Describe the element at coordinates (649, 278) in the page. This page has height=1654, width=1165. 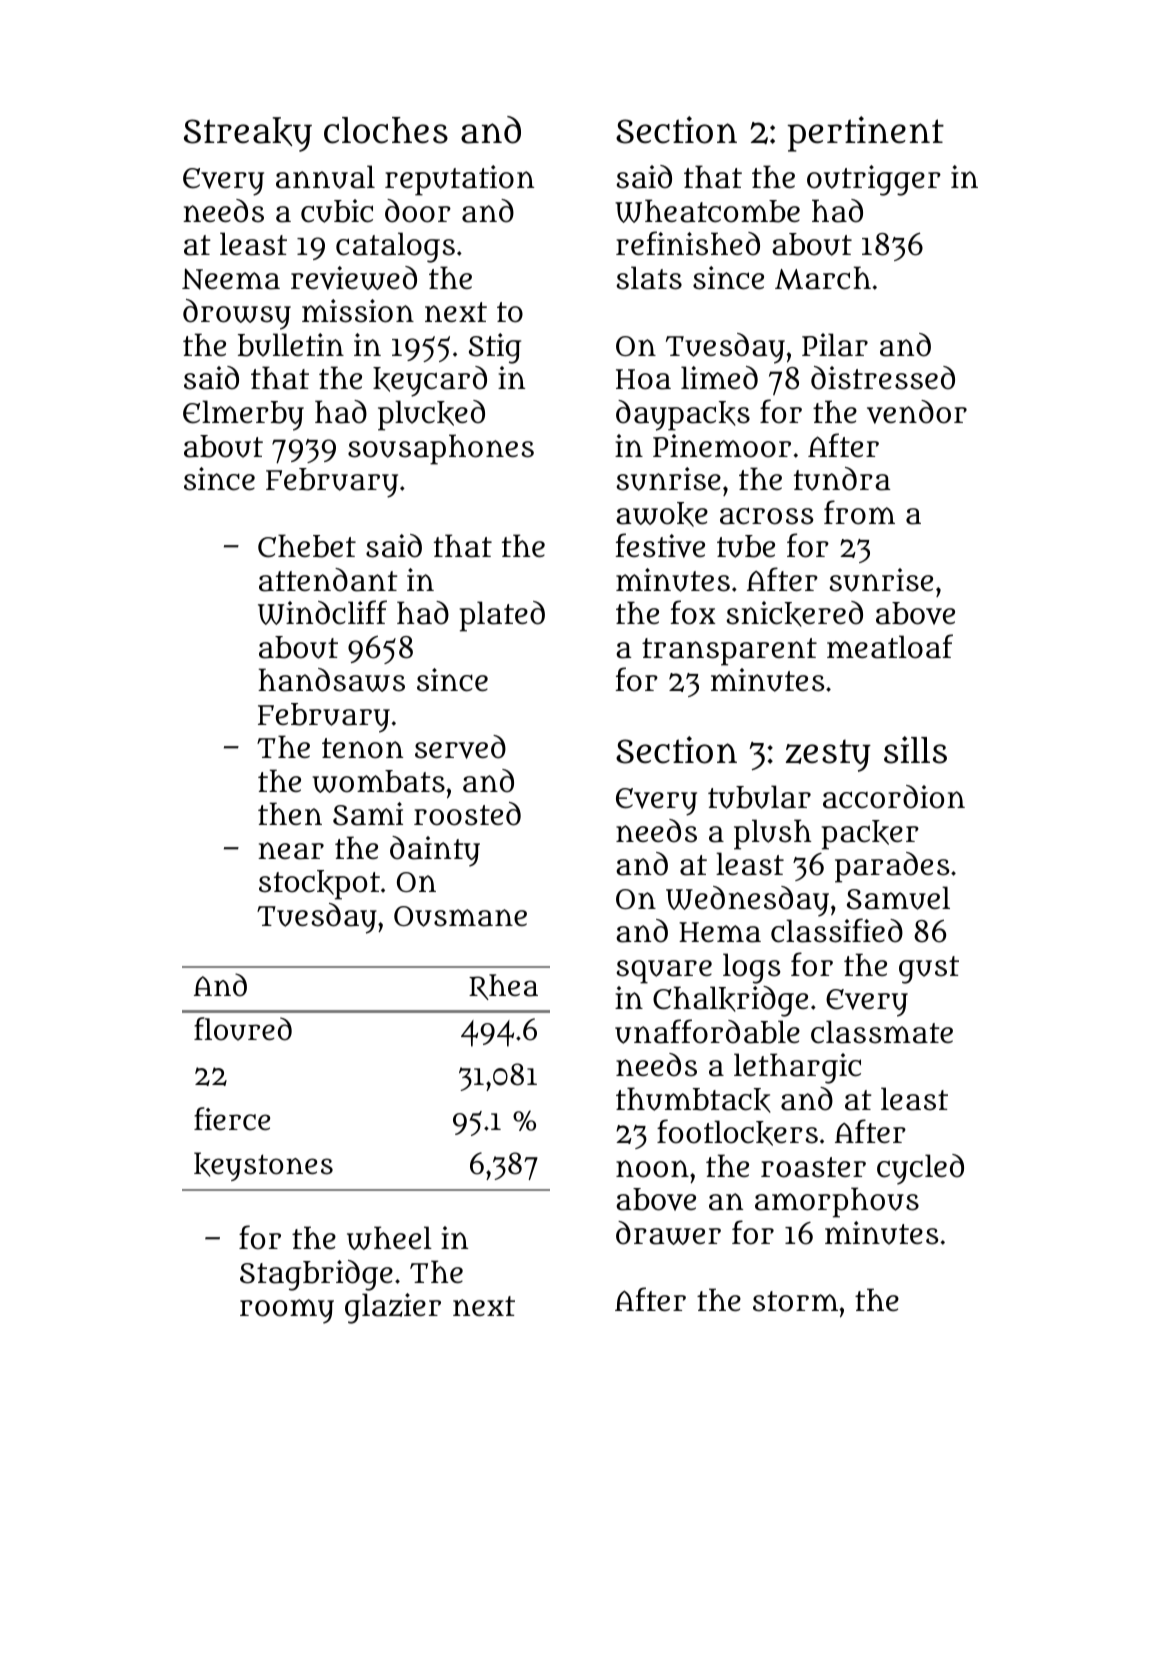
I see `slats` at that location.
